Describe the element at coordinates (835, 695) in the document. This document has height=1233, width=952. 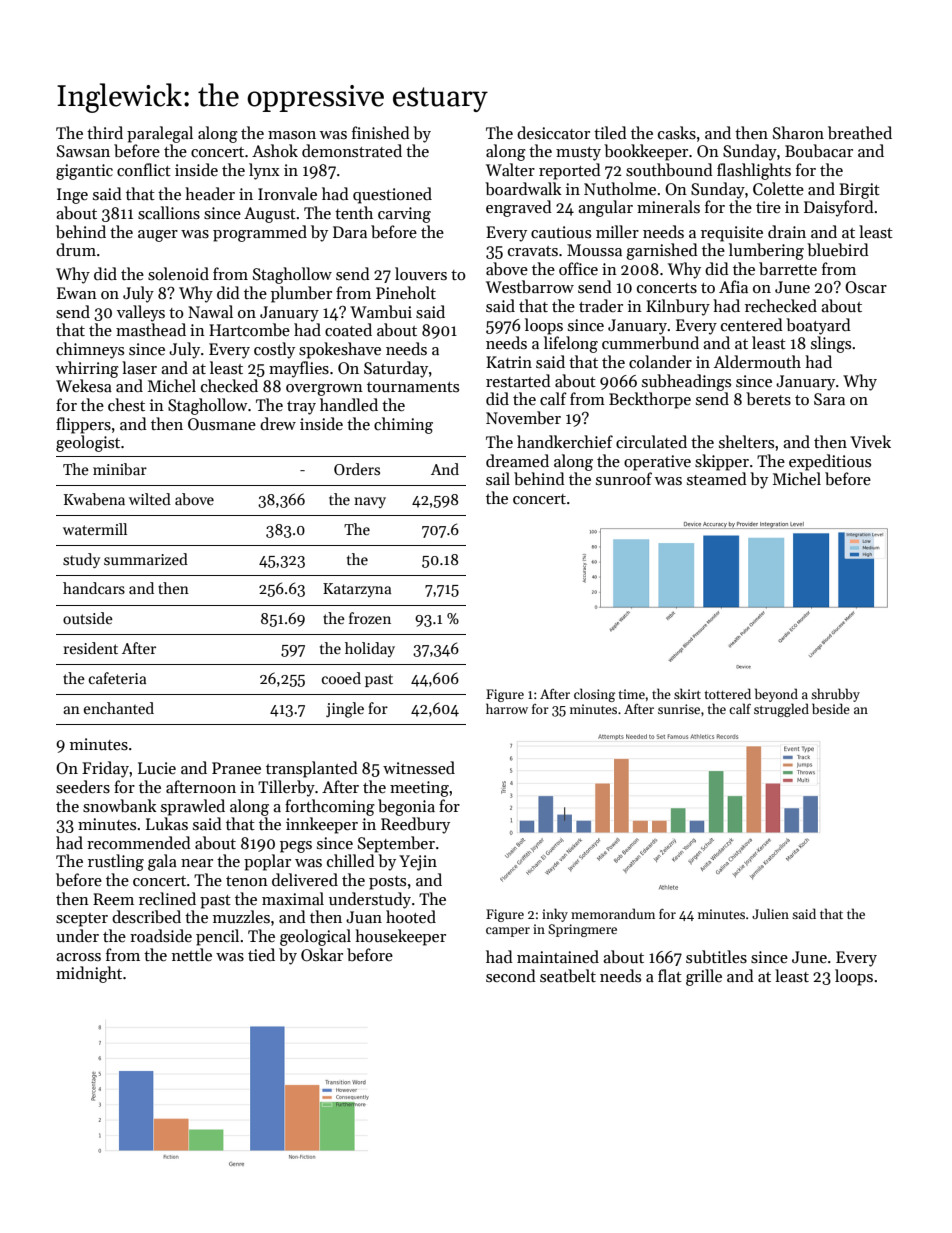
I see `shrubby` at that location.
